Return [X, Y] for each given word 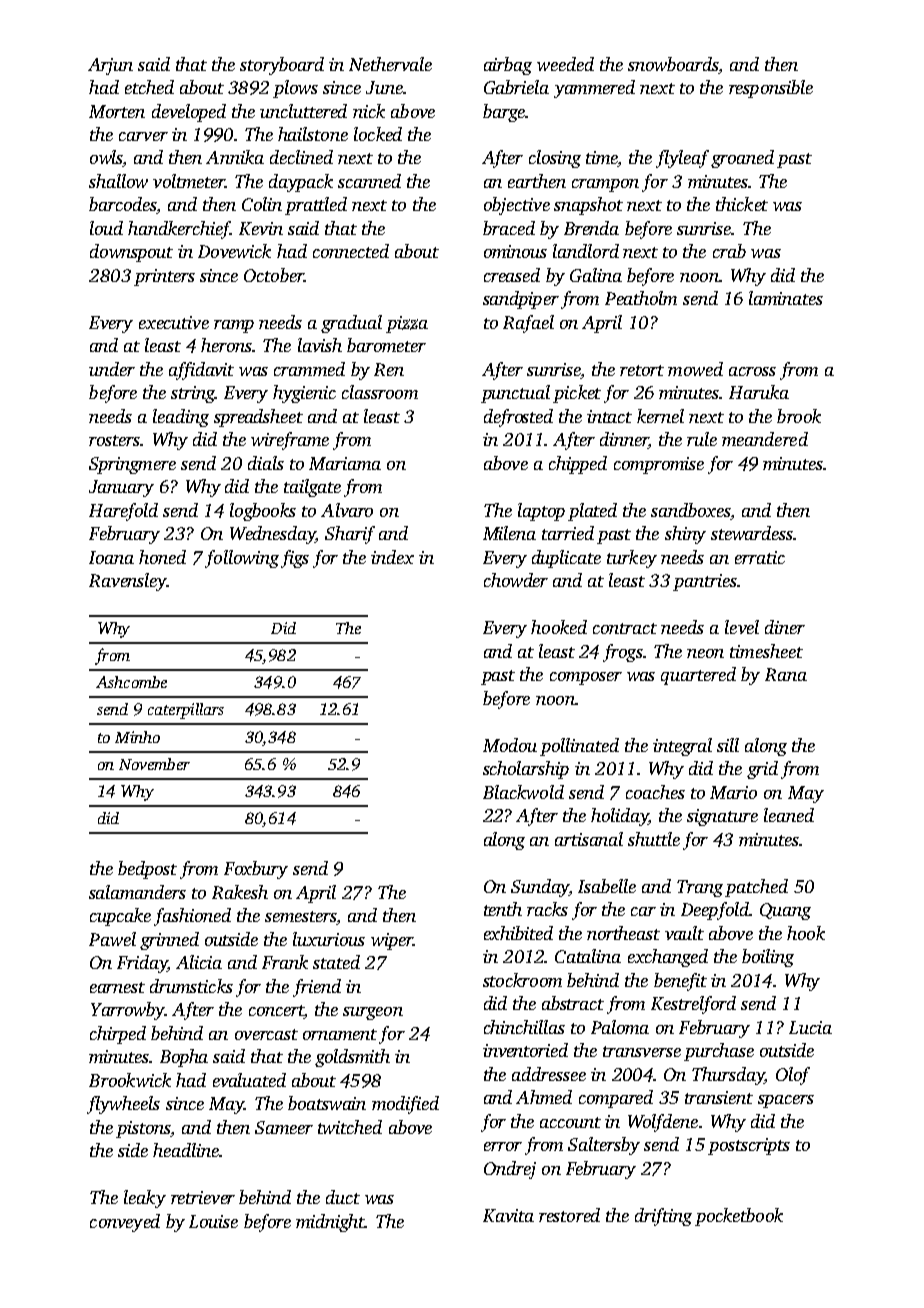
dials [266, 463]
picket [577, 394]
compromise [659, 465]
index [392, 557]
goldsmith [352, 1058]
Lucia [810, 1027]
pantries [705, 582]
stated [336, 962]
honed [162, 557]
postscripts [749, 1146]
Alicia [199, 962]
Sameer [284, 1127]
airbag [508, 66]
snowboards [673, 64]
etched [149, 87]
